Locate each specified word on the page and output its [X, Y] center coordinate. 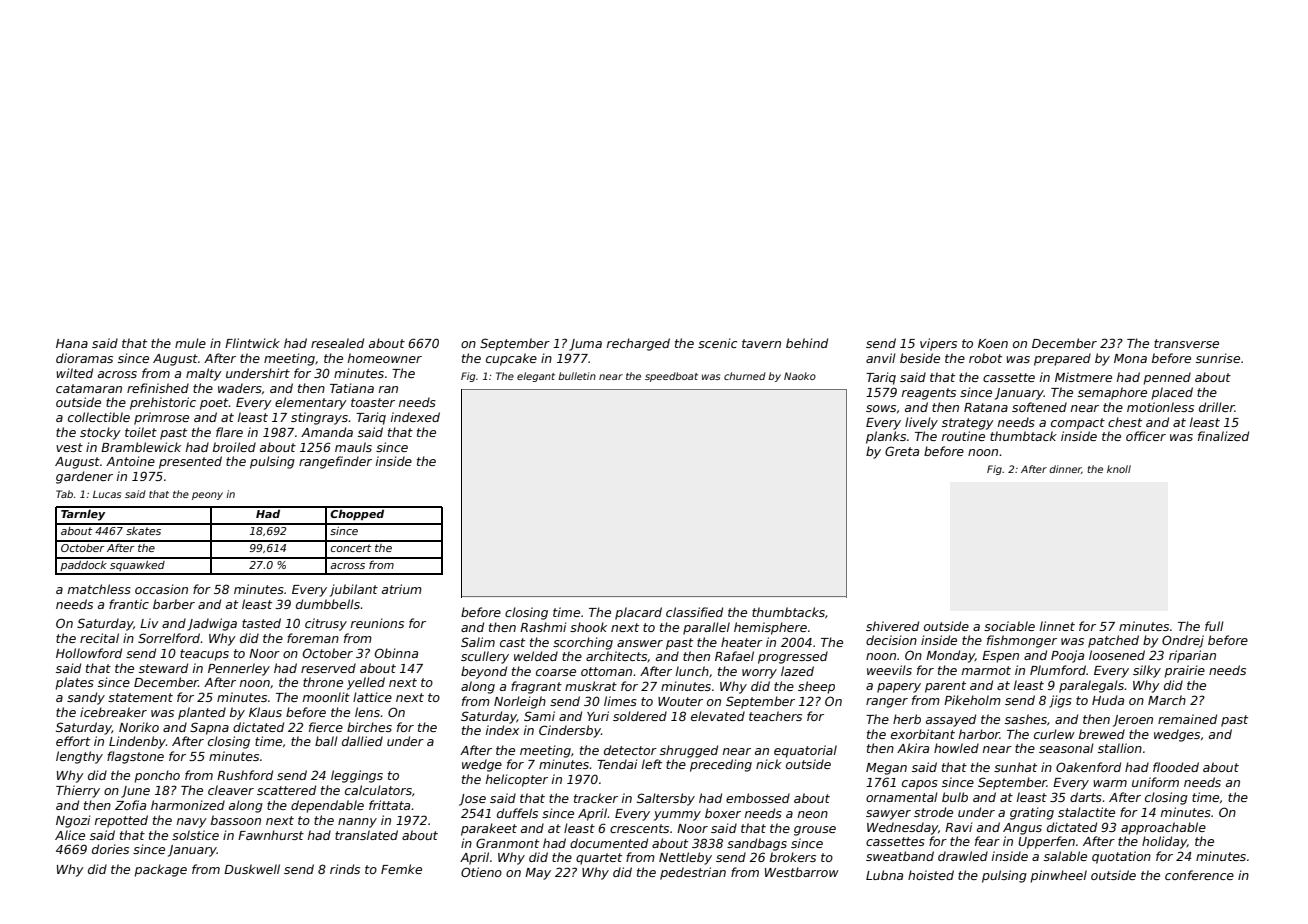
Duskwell [252, 869]
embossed [758, 798]
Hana [72, 343]
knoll [1119, 469]
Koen [993, 343]
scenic [717, 343]
